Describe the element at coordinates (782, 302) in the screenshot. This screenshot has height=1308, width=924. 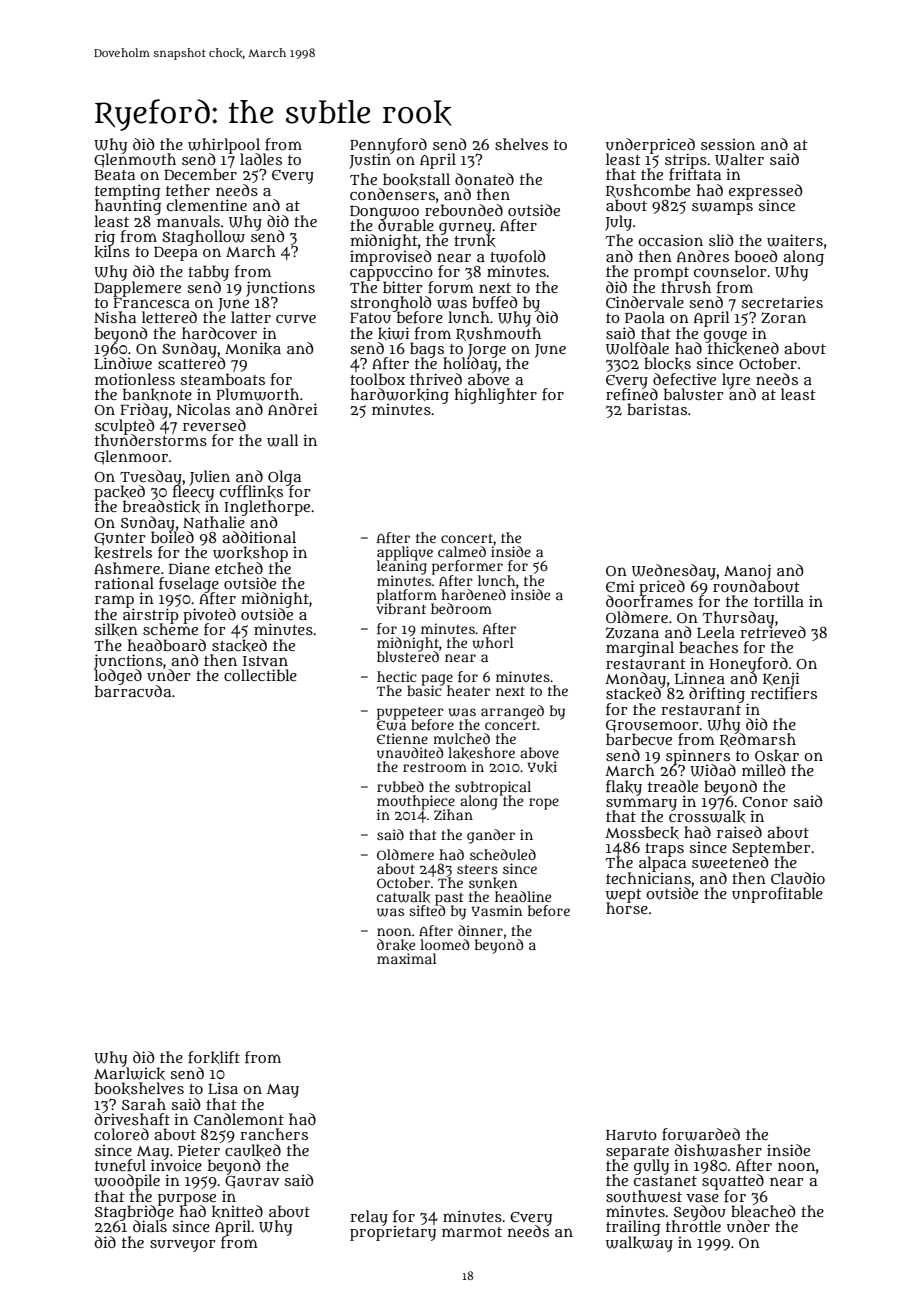
I see `secretaries` at that location.
